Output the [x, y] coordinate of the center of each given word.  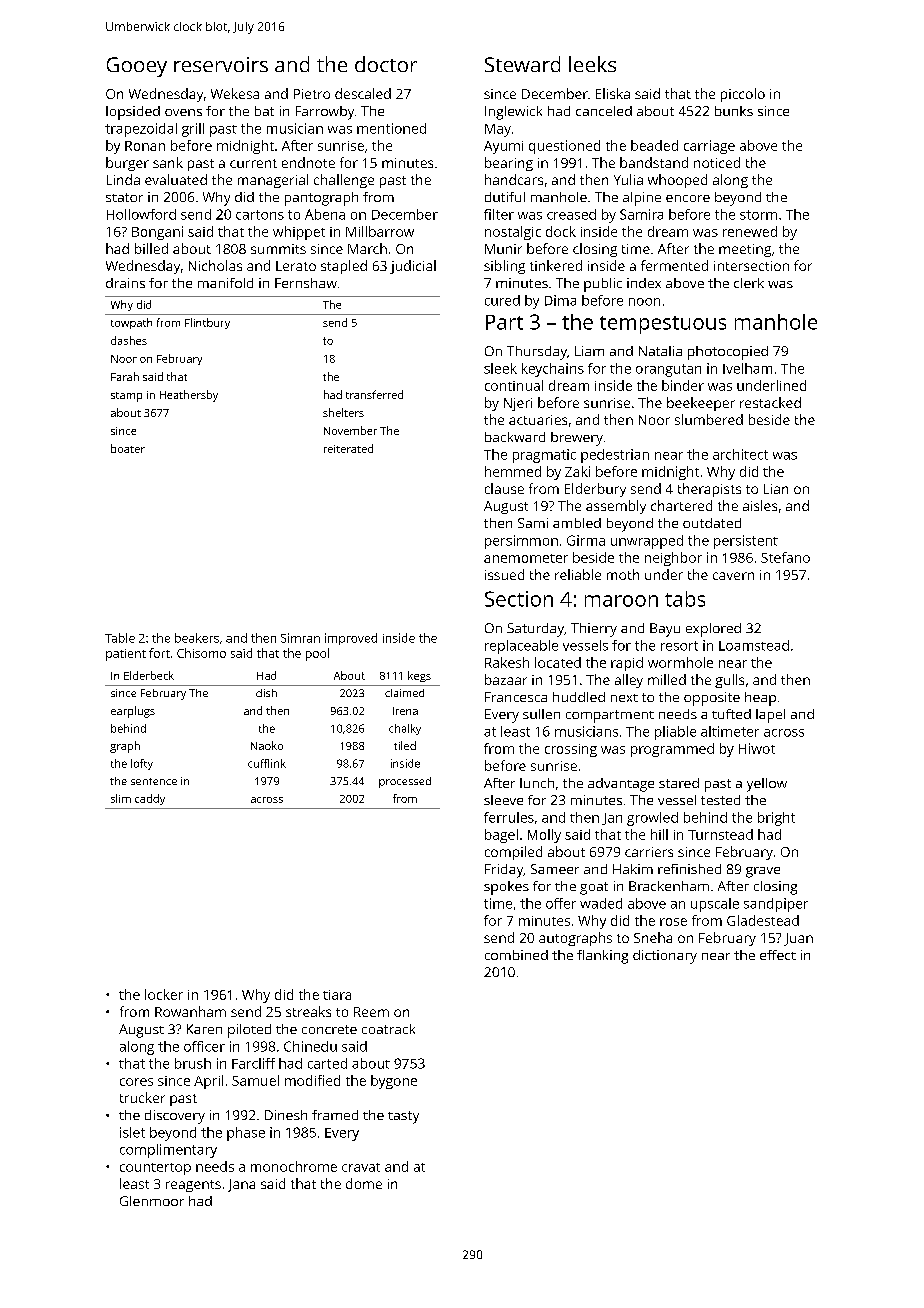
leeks [592, 64]
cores [136, 1082]
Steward [522, 64]
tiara [337, 995]
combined [516, 955]
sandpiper [776, 905]
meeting [745, 250]
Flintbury [207, 323]
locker [164, 994]
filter [499, 214]
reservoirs [221, 64]
